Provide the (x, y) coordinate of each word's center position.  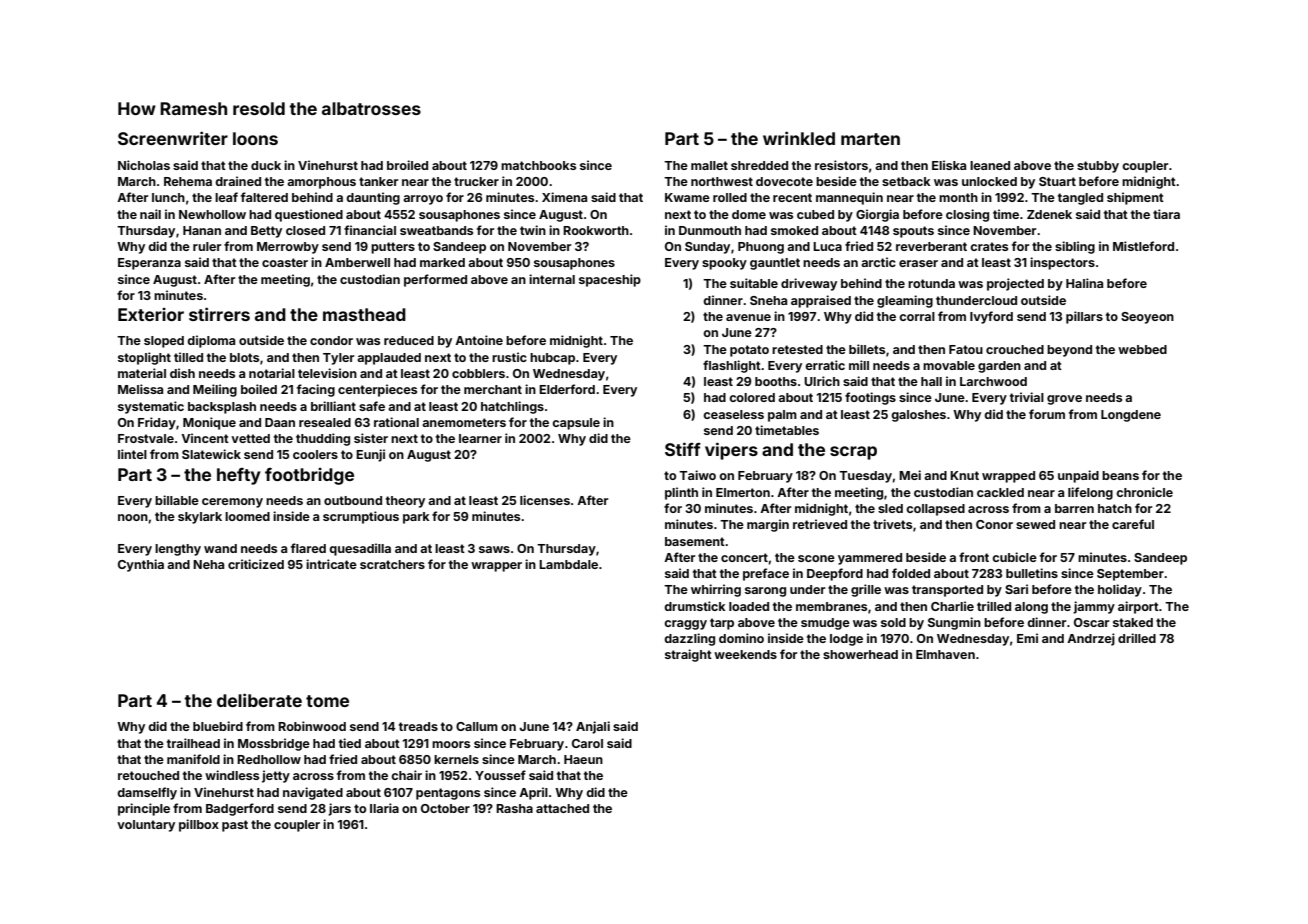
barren (1074, 508)
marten (870, 139)
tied (350, 743)
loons (255, 138)
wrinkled (799, 138)
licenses (545, 500)
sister (371, 438)
